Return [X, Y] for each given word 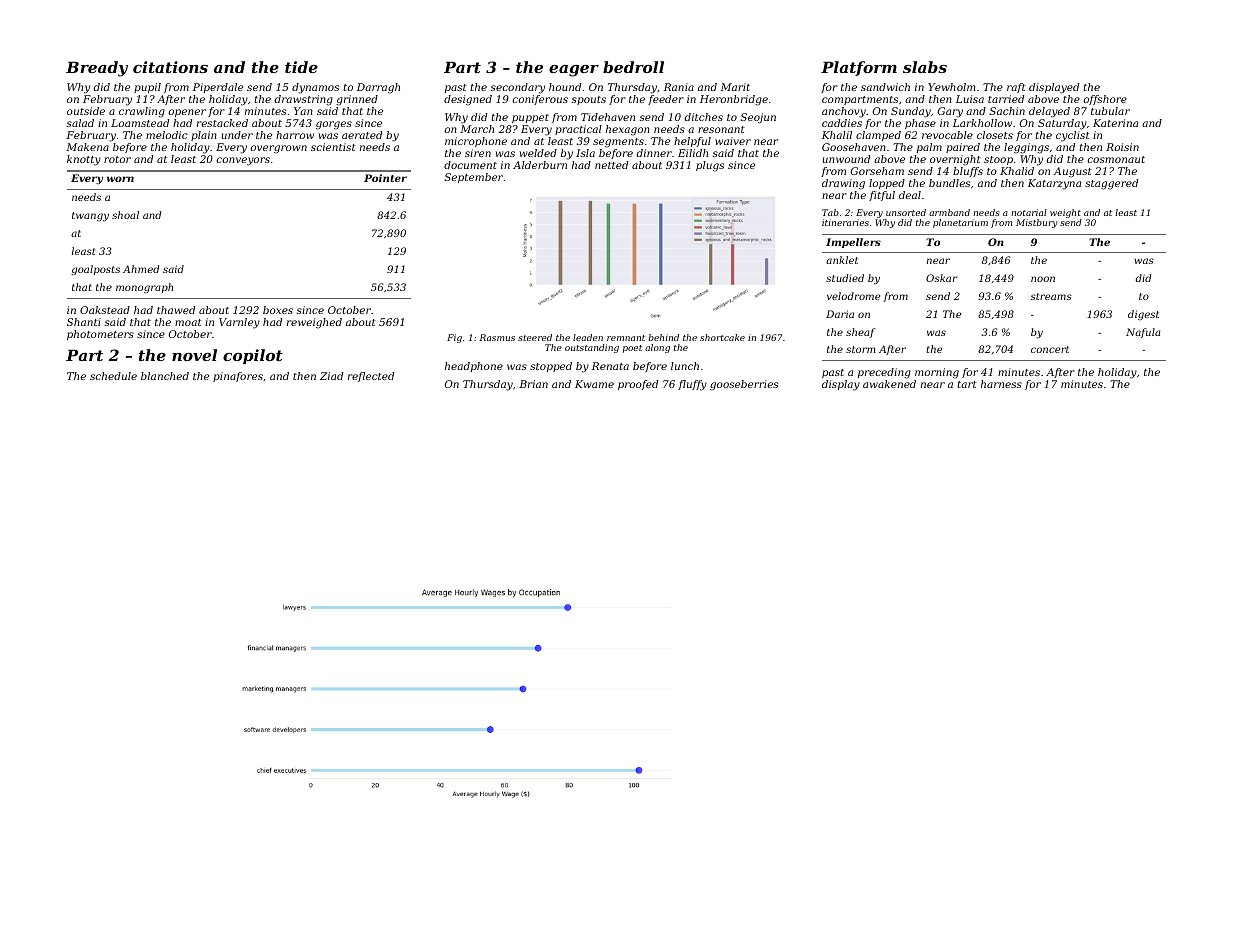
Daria [840, 314]
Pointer [385, 178]
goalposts [95, 270]
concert [1050, 349]
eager [574, 71]
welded [538, 153]
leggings [1026, 148]
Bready [97, 69]
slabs [925, 67]
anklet [842, 260]
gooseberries [744, 385]
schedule [113, 376]
